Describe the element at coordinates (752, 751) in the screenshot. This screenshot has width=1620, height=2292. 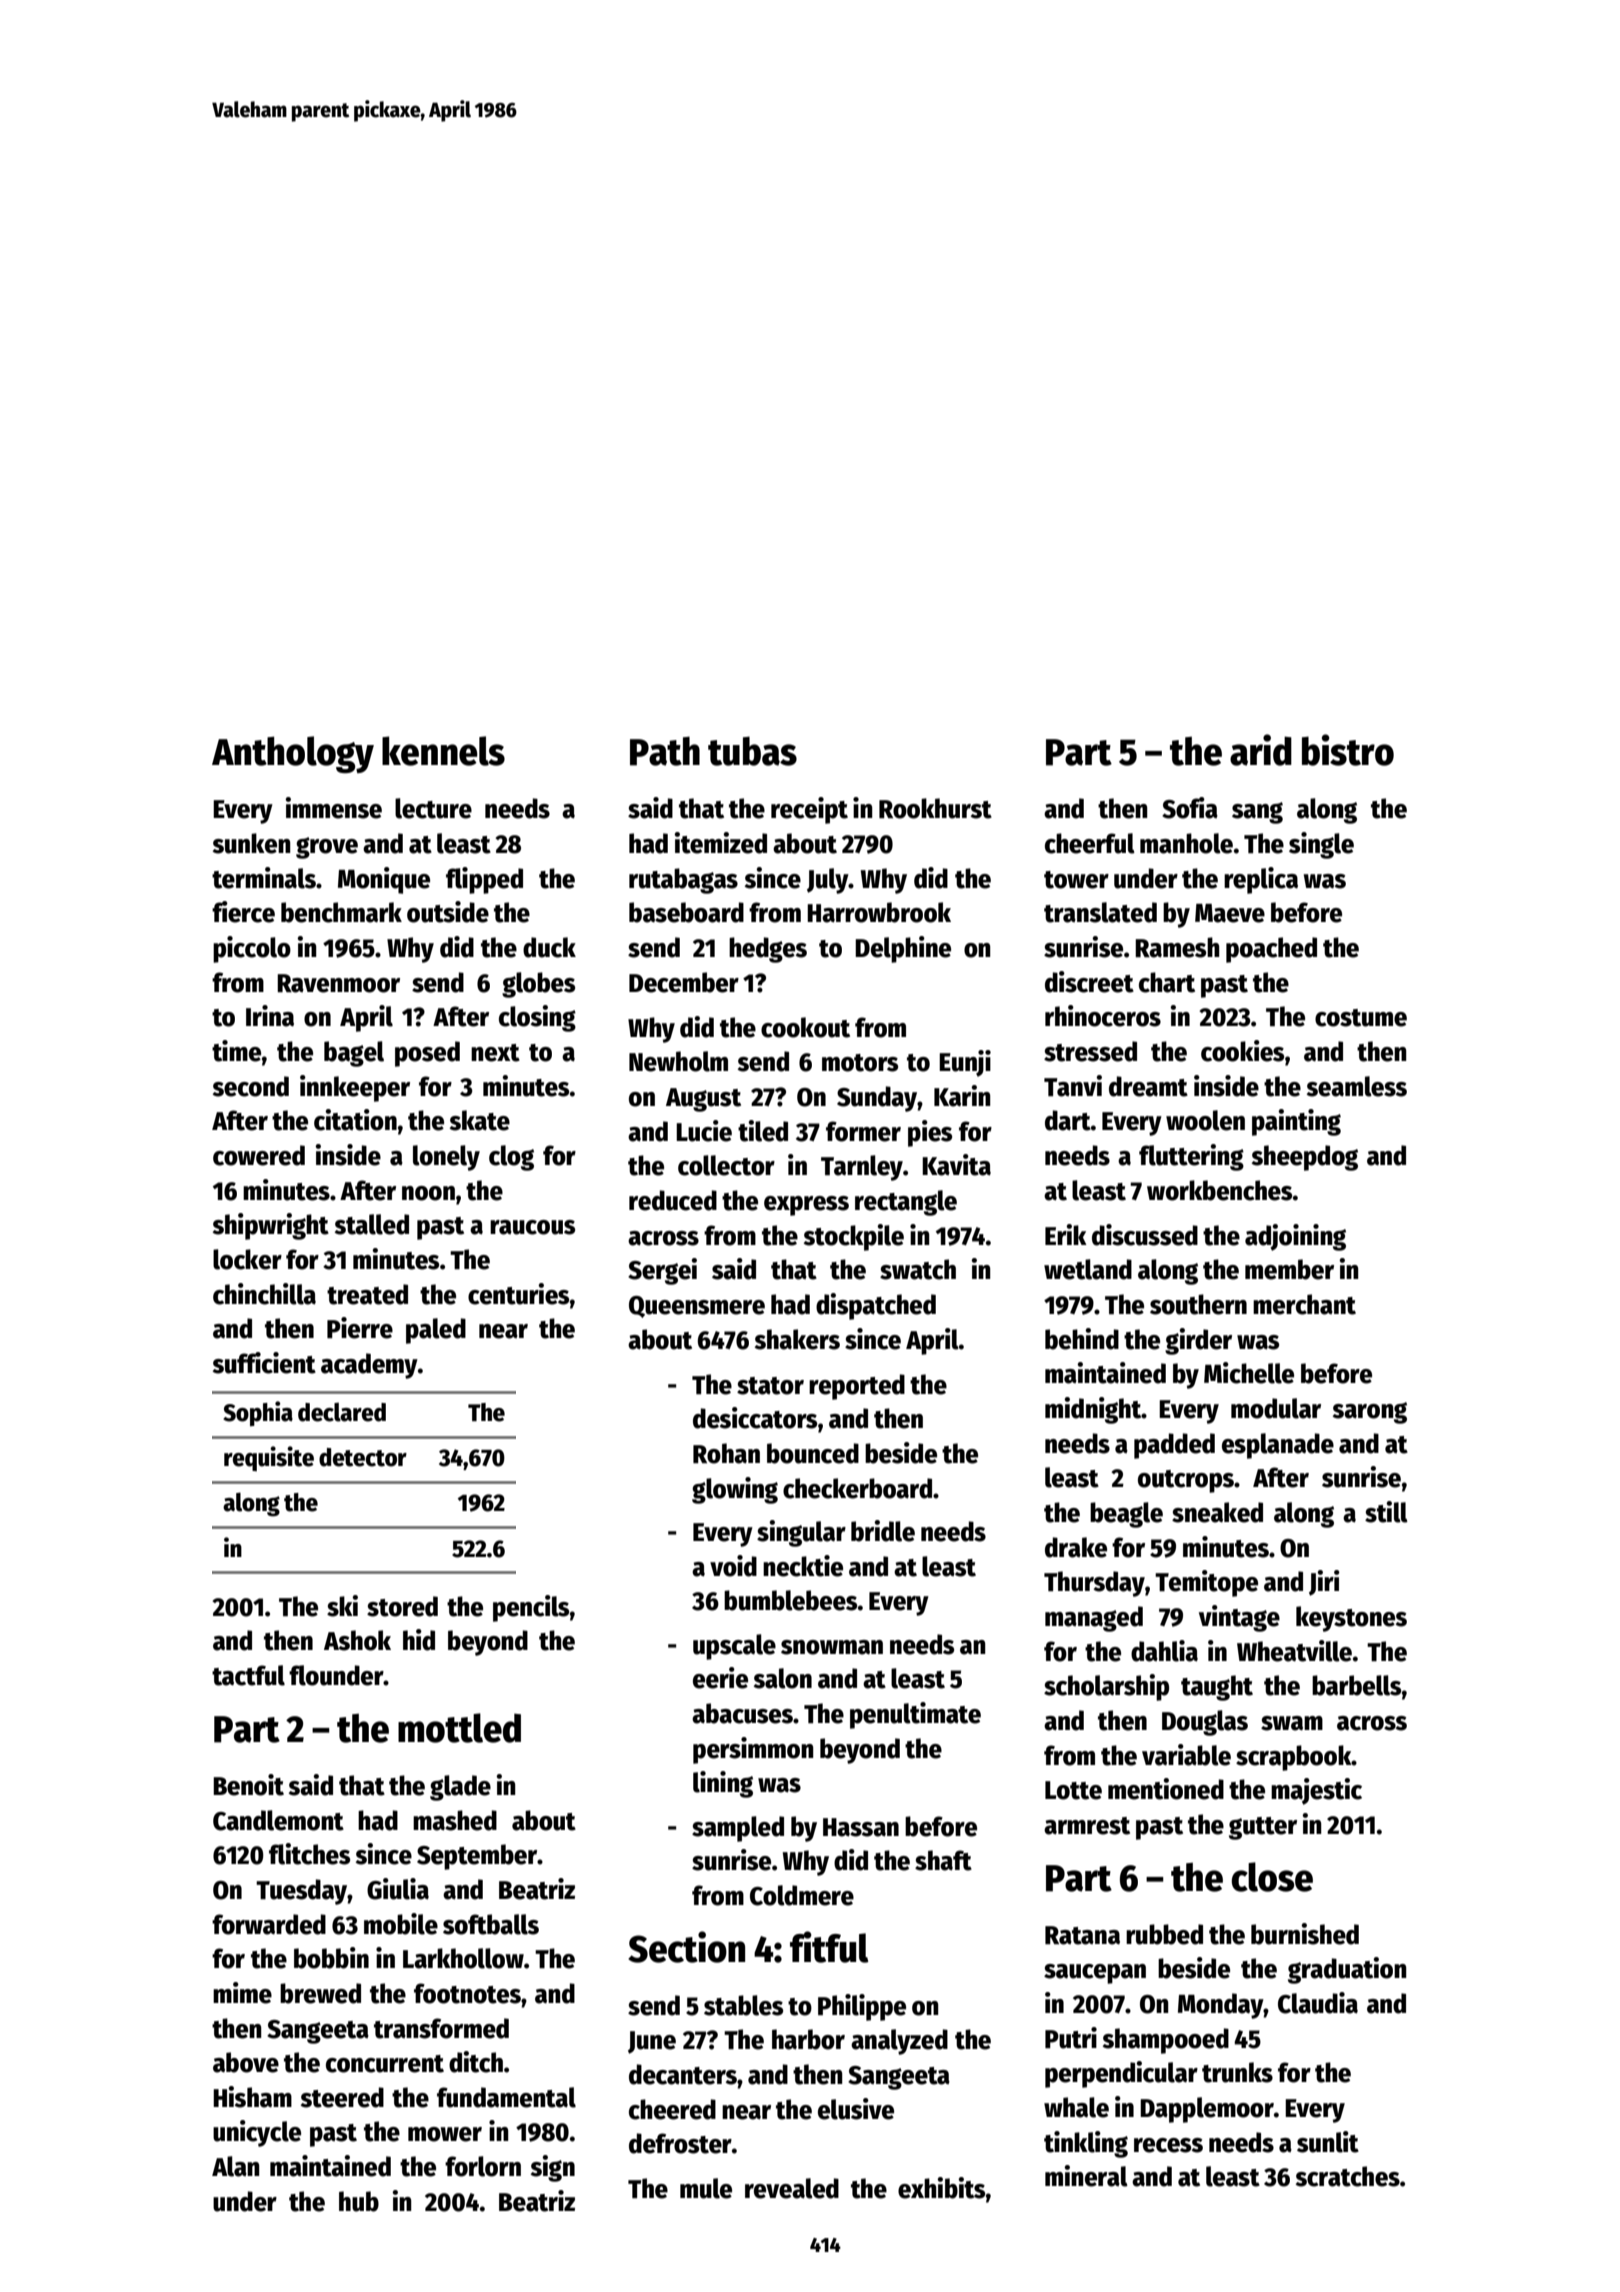
I see `tubas` at that location.
